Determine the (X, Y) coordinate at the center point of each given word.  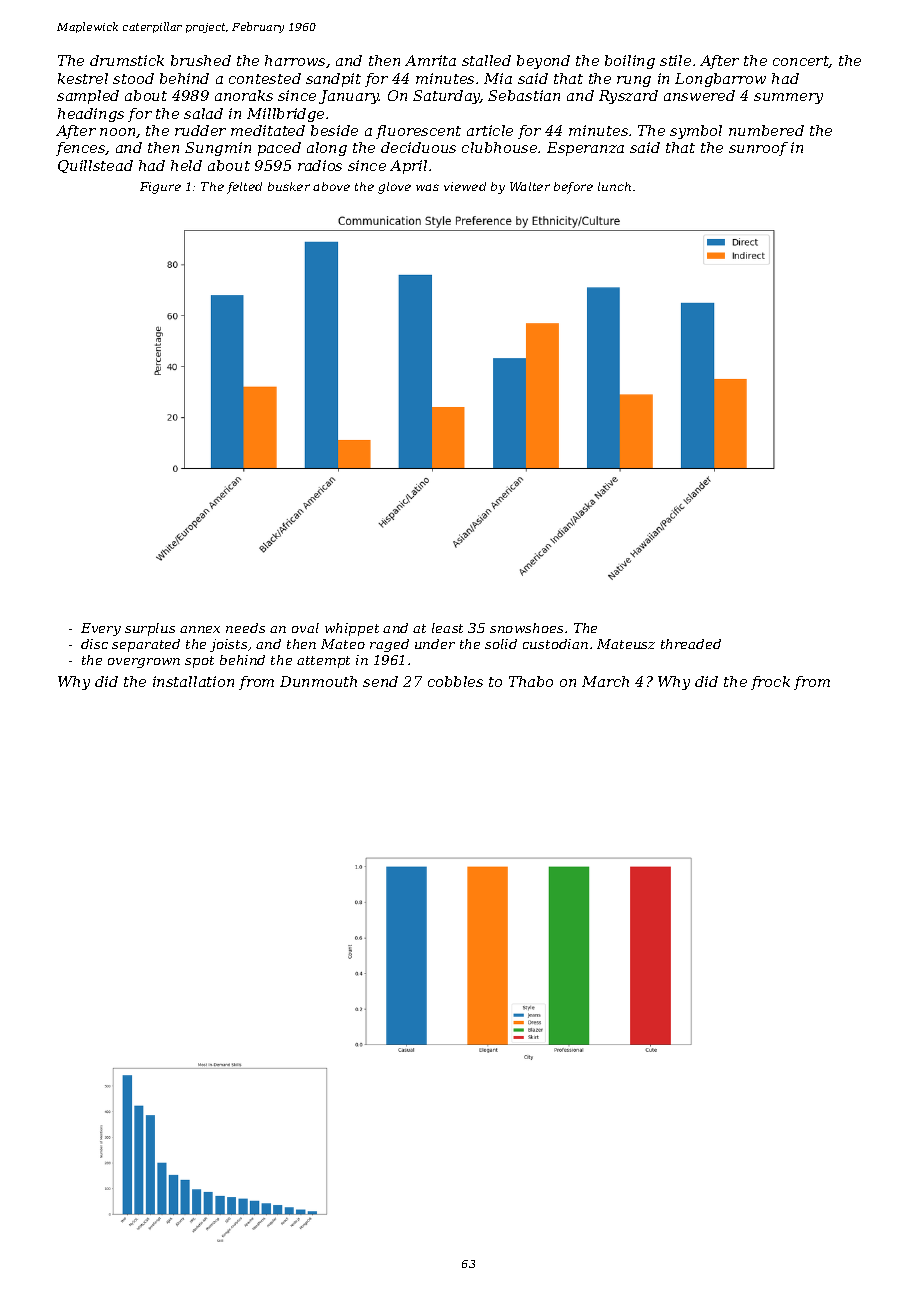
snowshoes (526, 628)
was (427, 187)
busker (289, 186)
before (573, 188)
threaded (691, 644)
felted (244, 188)
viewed (465, 186)
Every (101, 629)
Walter (530, 186)
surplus (150, 629)
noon (117, 132)
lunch (614, 186)
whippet (352, 629)
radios (320, 165)
